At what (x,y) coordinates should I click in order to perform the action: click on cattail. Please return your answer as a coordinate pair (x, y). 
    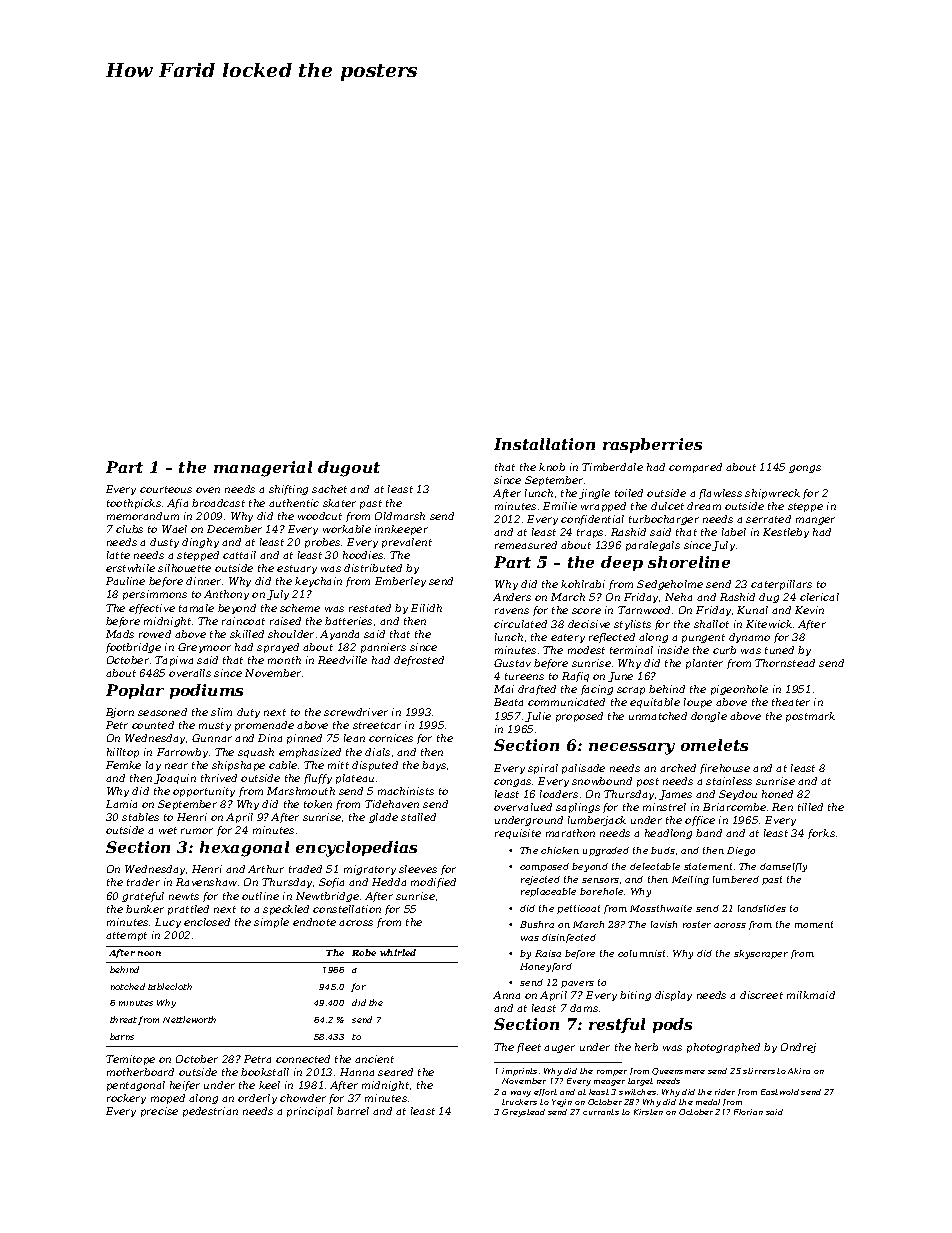
    Looking at the image, I should click on (239, 555).
